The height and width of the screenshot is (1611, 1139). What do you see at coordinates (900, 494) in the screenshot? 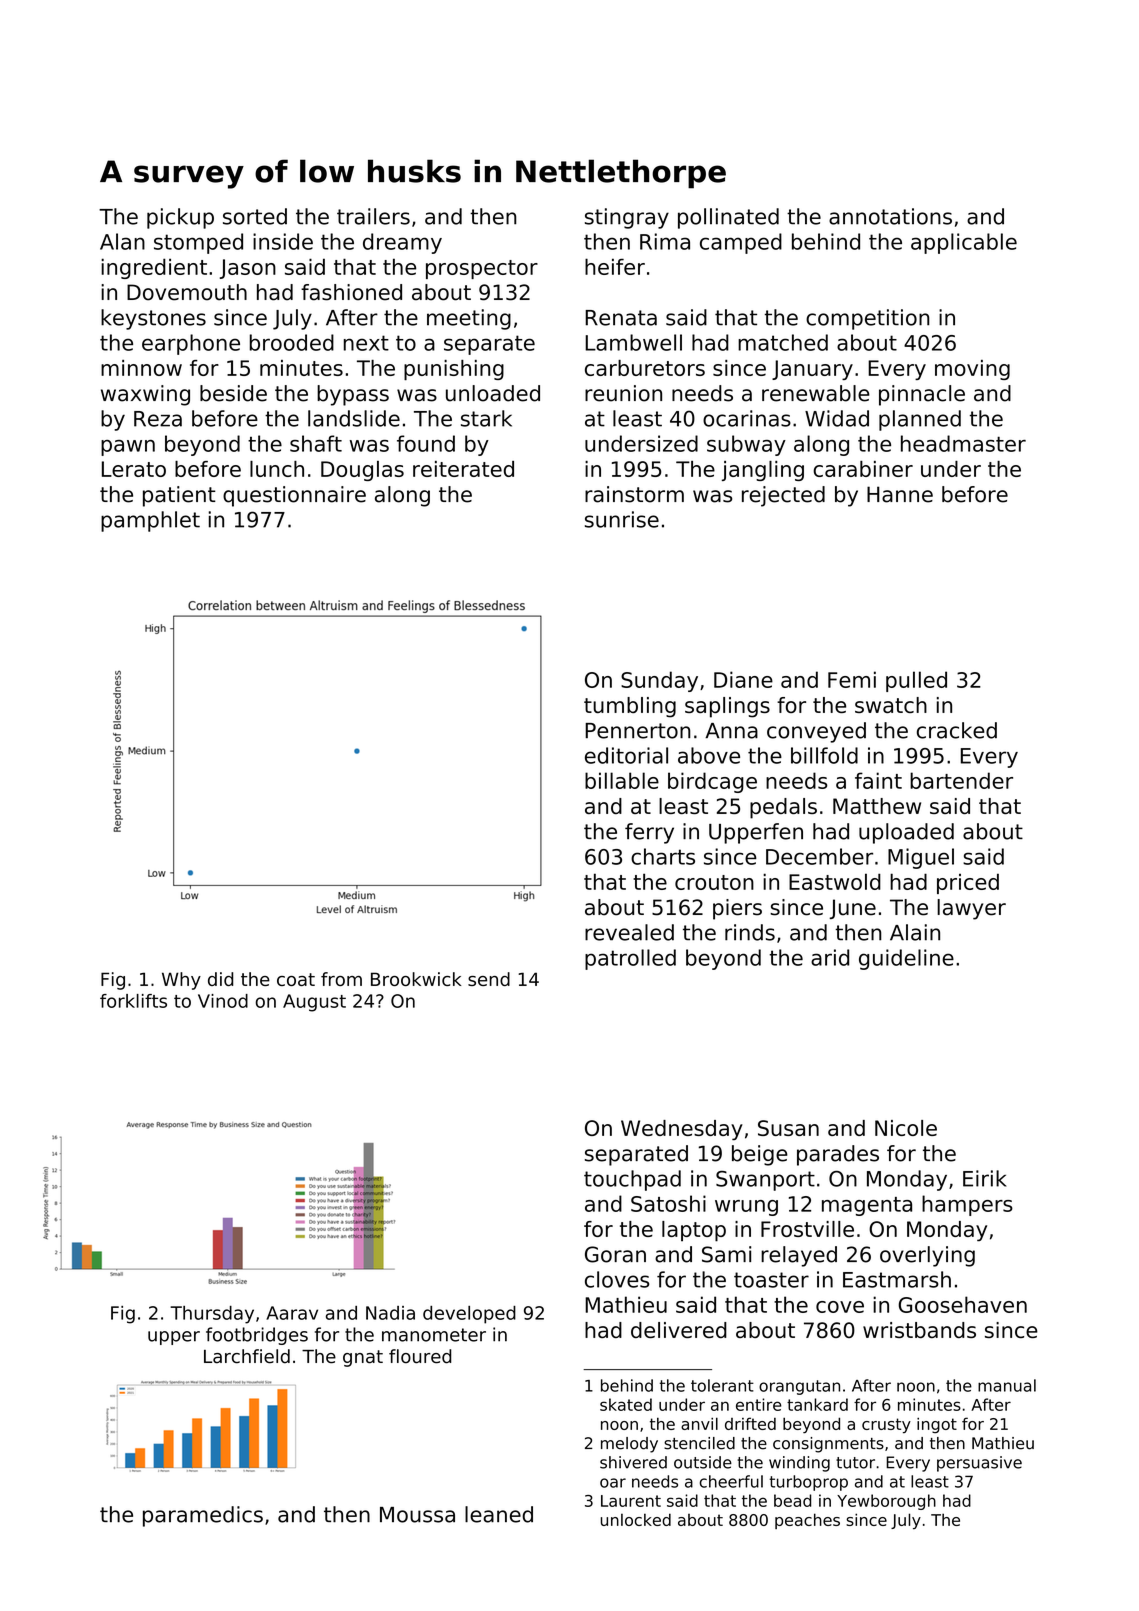
I see `Hanne` at bounding box center [900, 494].
